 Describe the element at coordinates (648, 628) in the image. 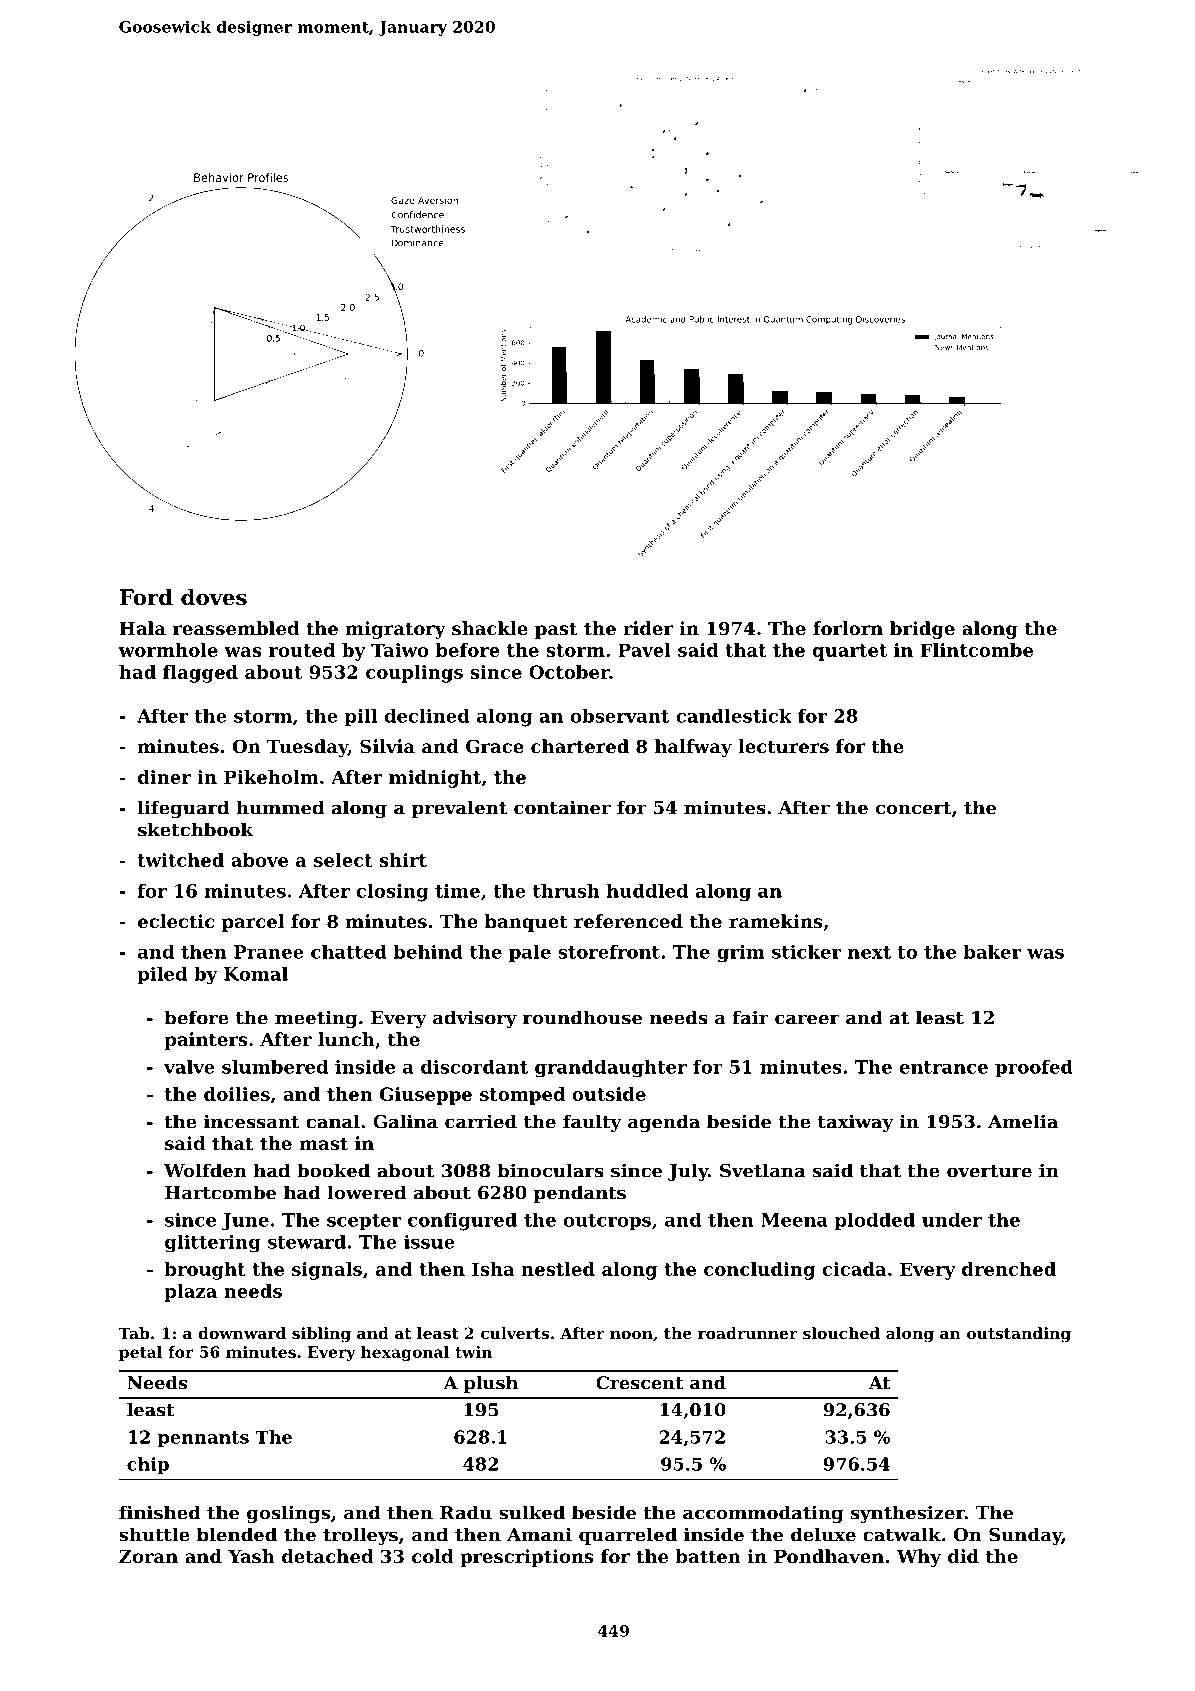

I see `rider` at that location.
